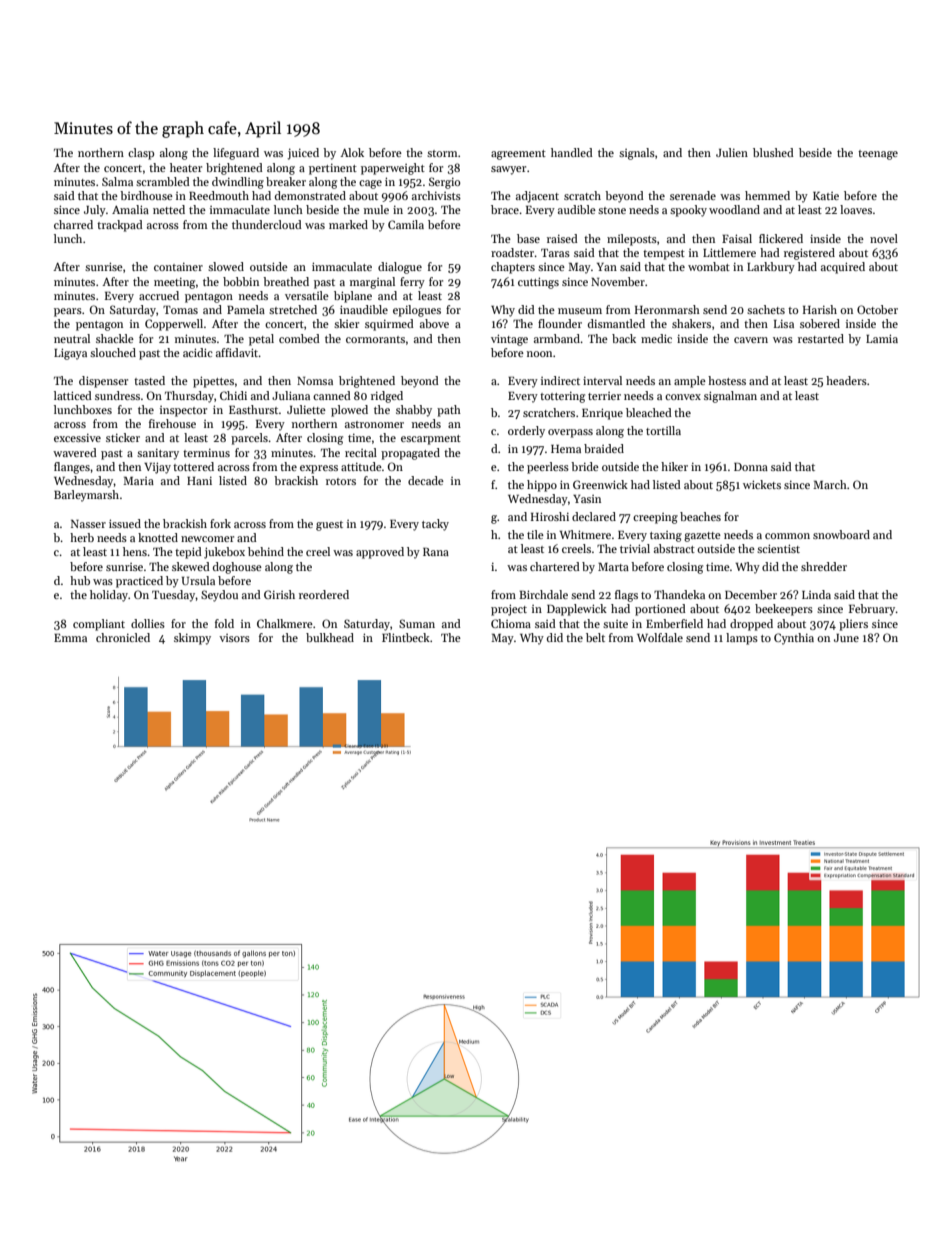 The image size is (952, 1233). What do you see at coordinates (123, 637) in the screenshot?
I see `chronicled` at bounding box center [123, 637].
